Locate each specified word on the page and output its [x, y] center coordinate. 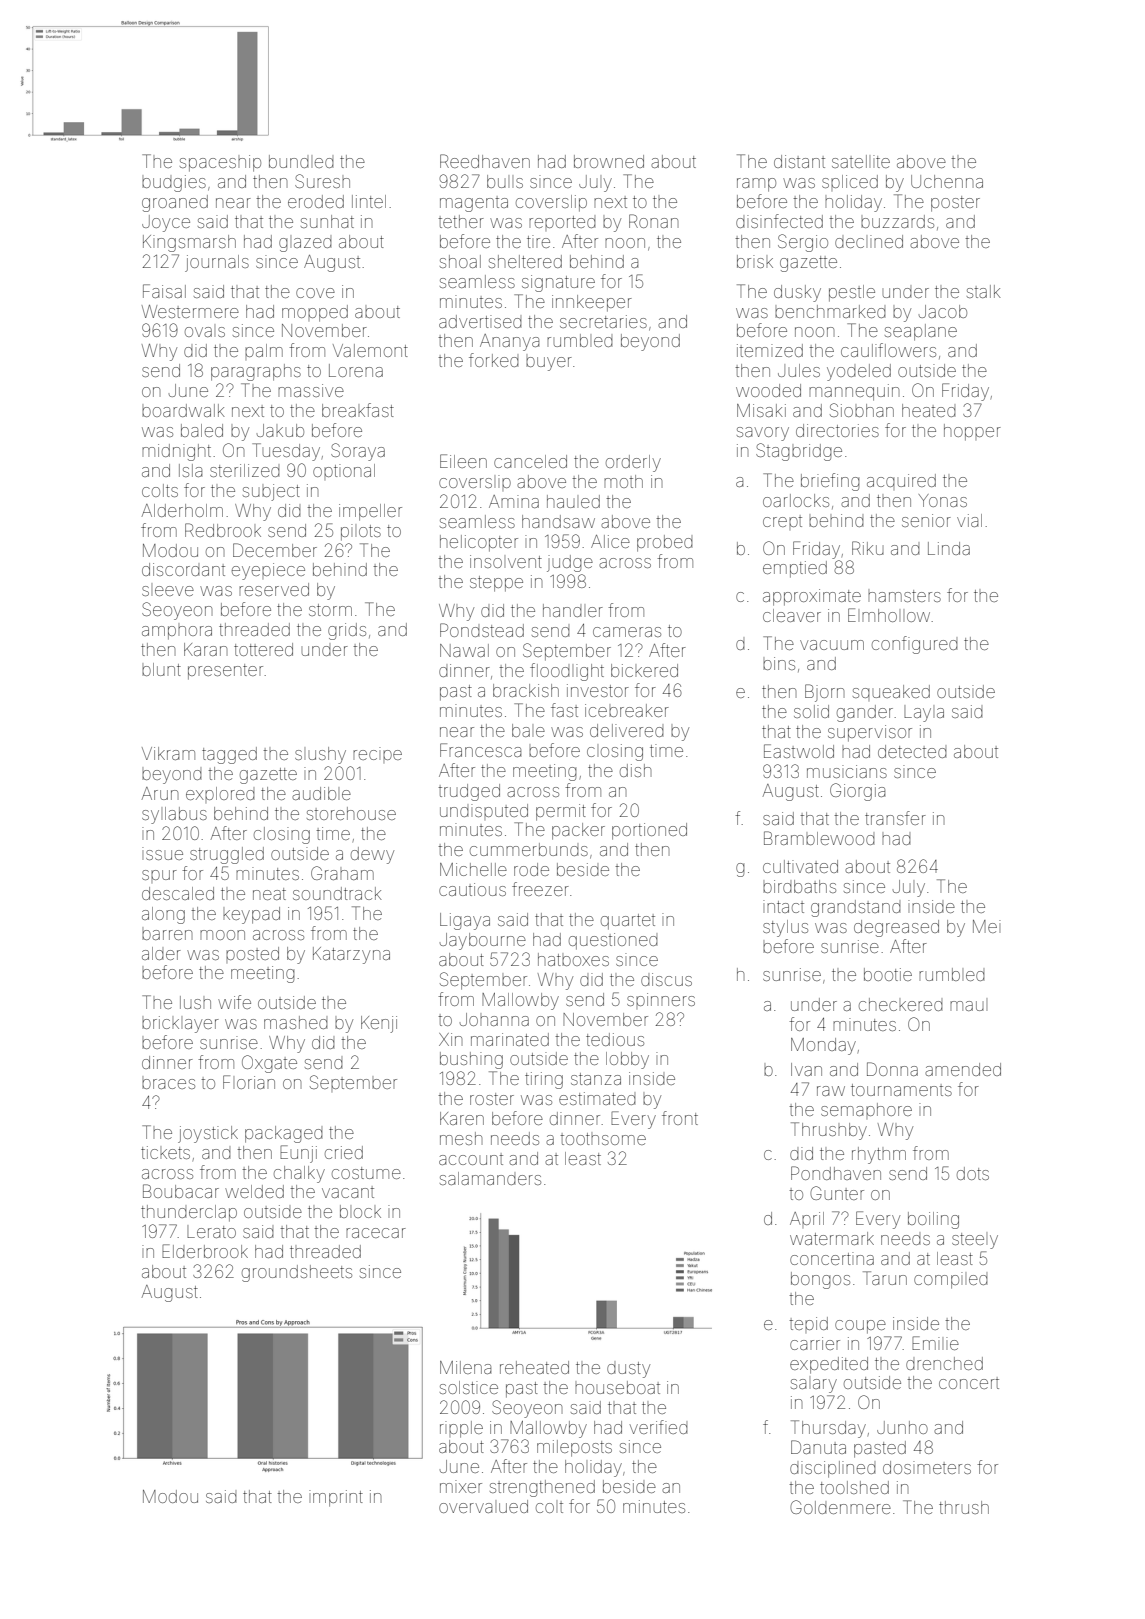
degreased [896, 928]
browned [609, 161]
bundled [301, 161]
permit [561, 812]
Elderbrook [205, 1251]
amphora [177, 633]
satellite [861, 161]
